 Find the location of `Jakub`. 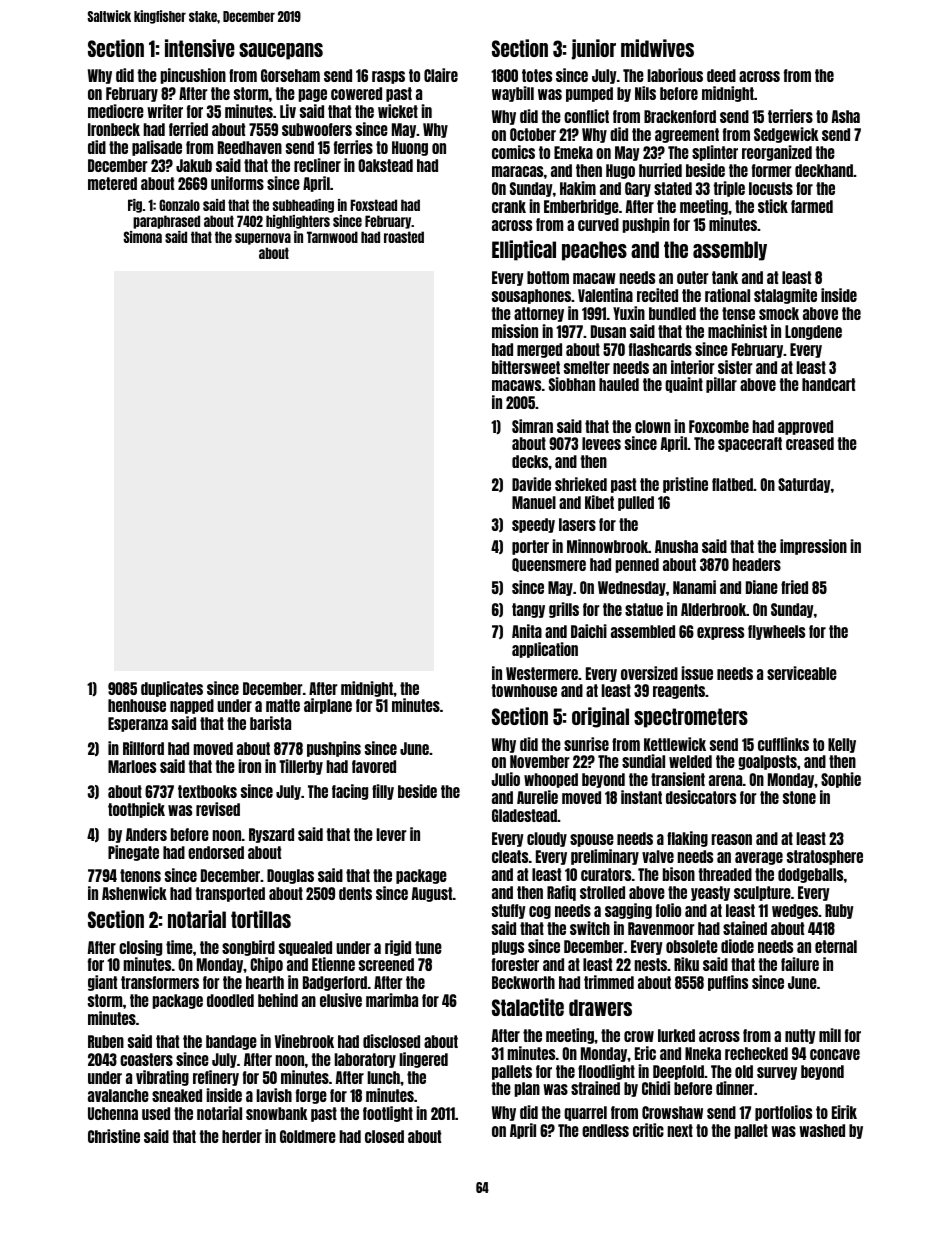

Jakub is located at coordinates (194, 165).
